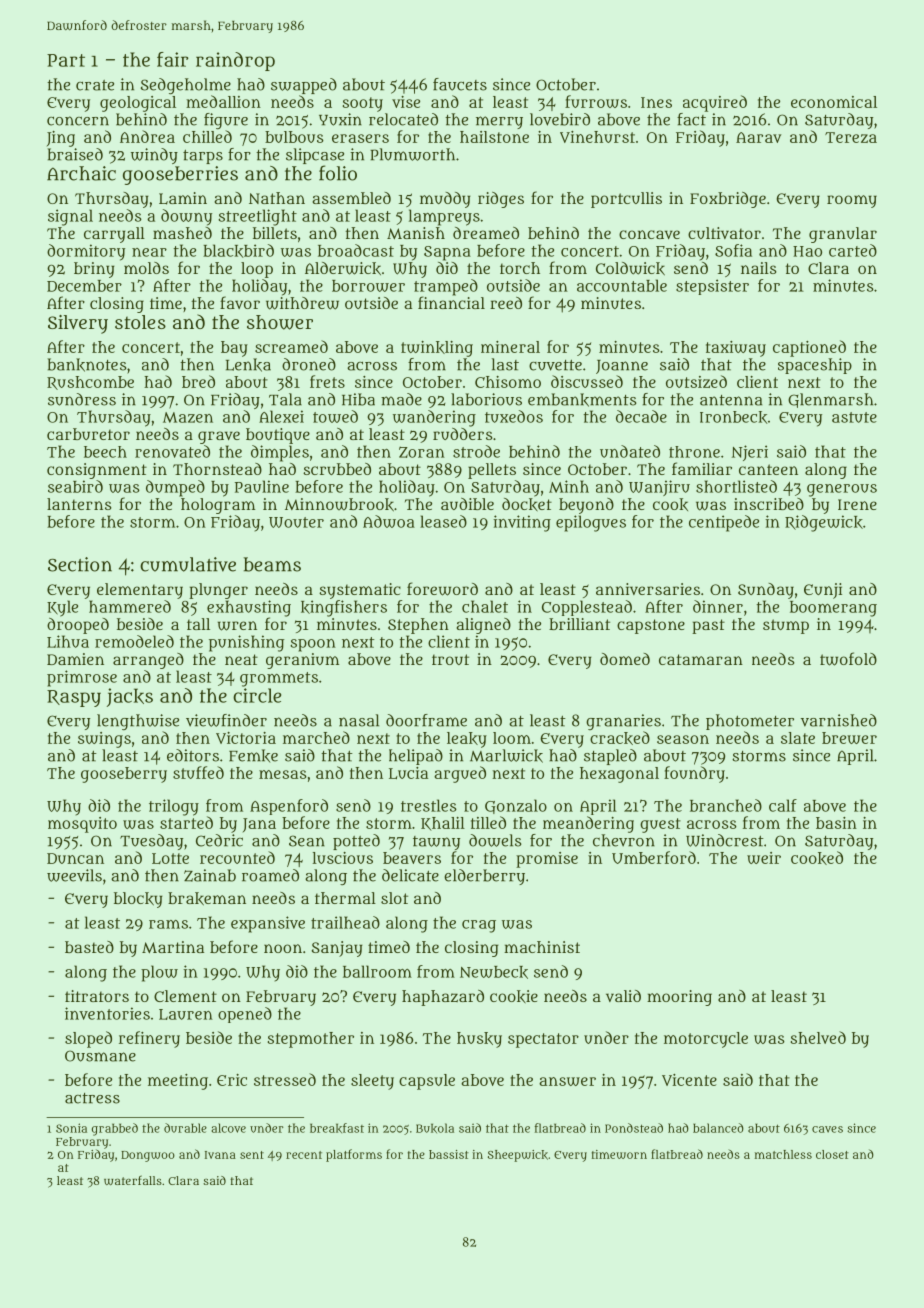  I want to click on Sheepwick, so click(518, 1156).
